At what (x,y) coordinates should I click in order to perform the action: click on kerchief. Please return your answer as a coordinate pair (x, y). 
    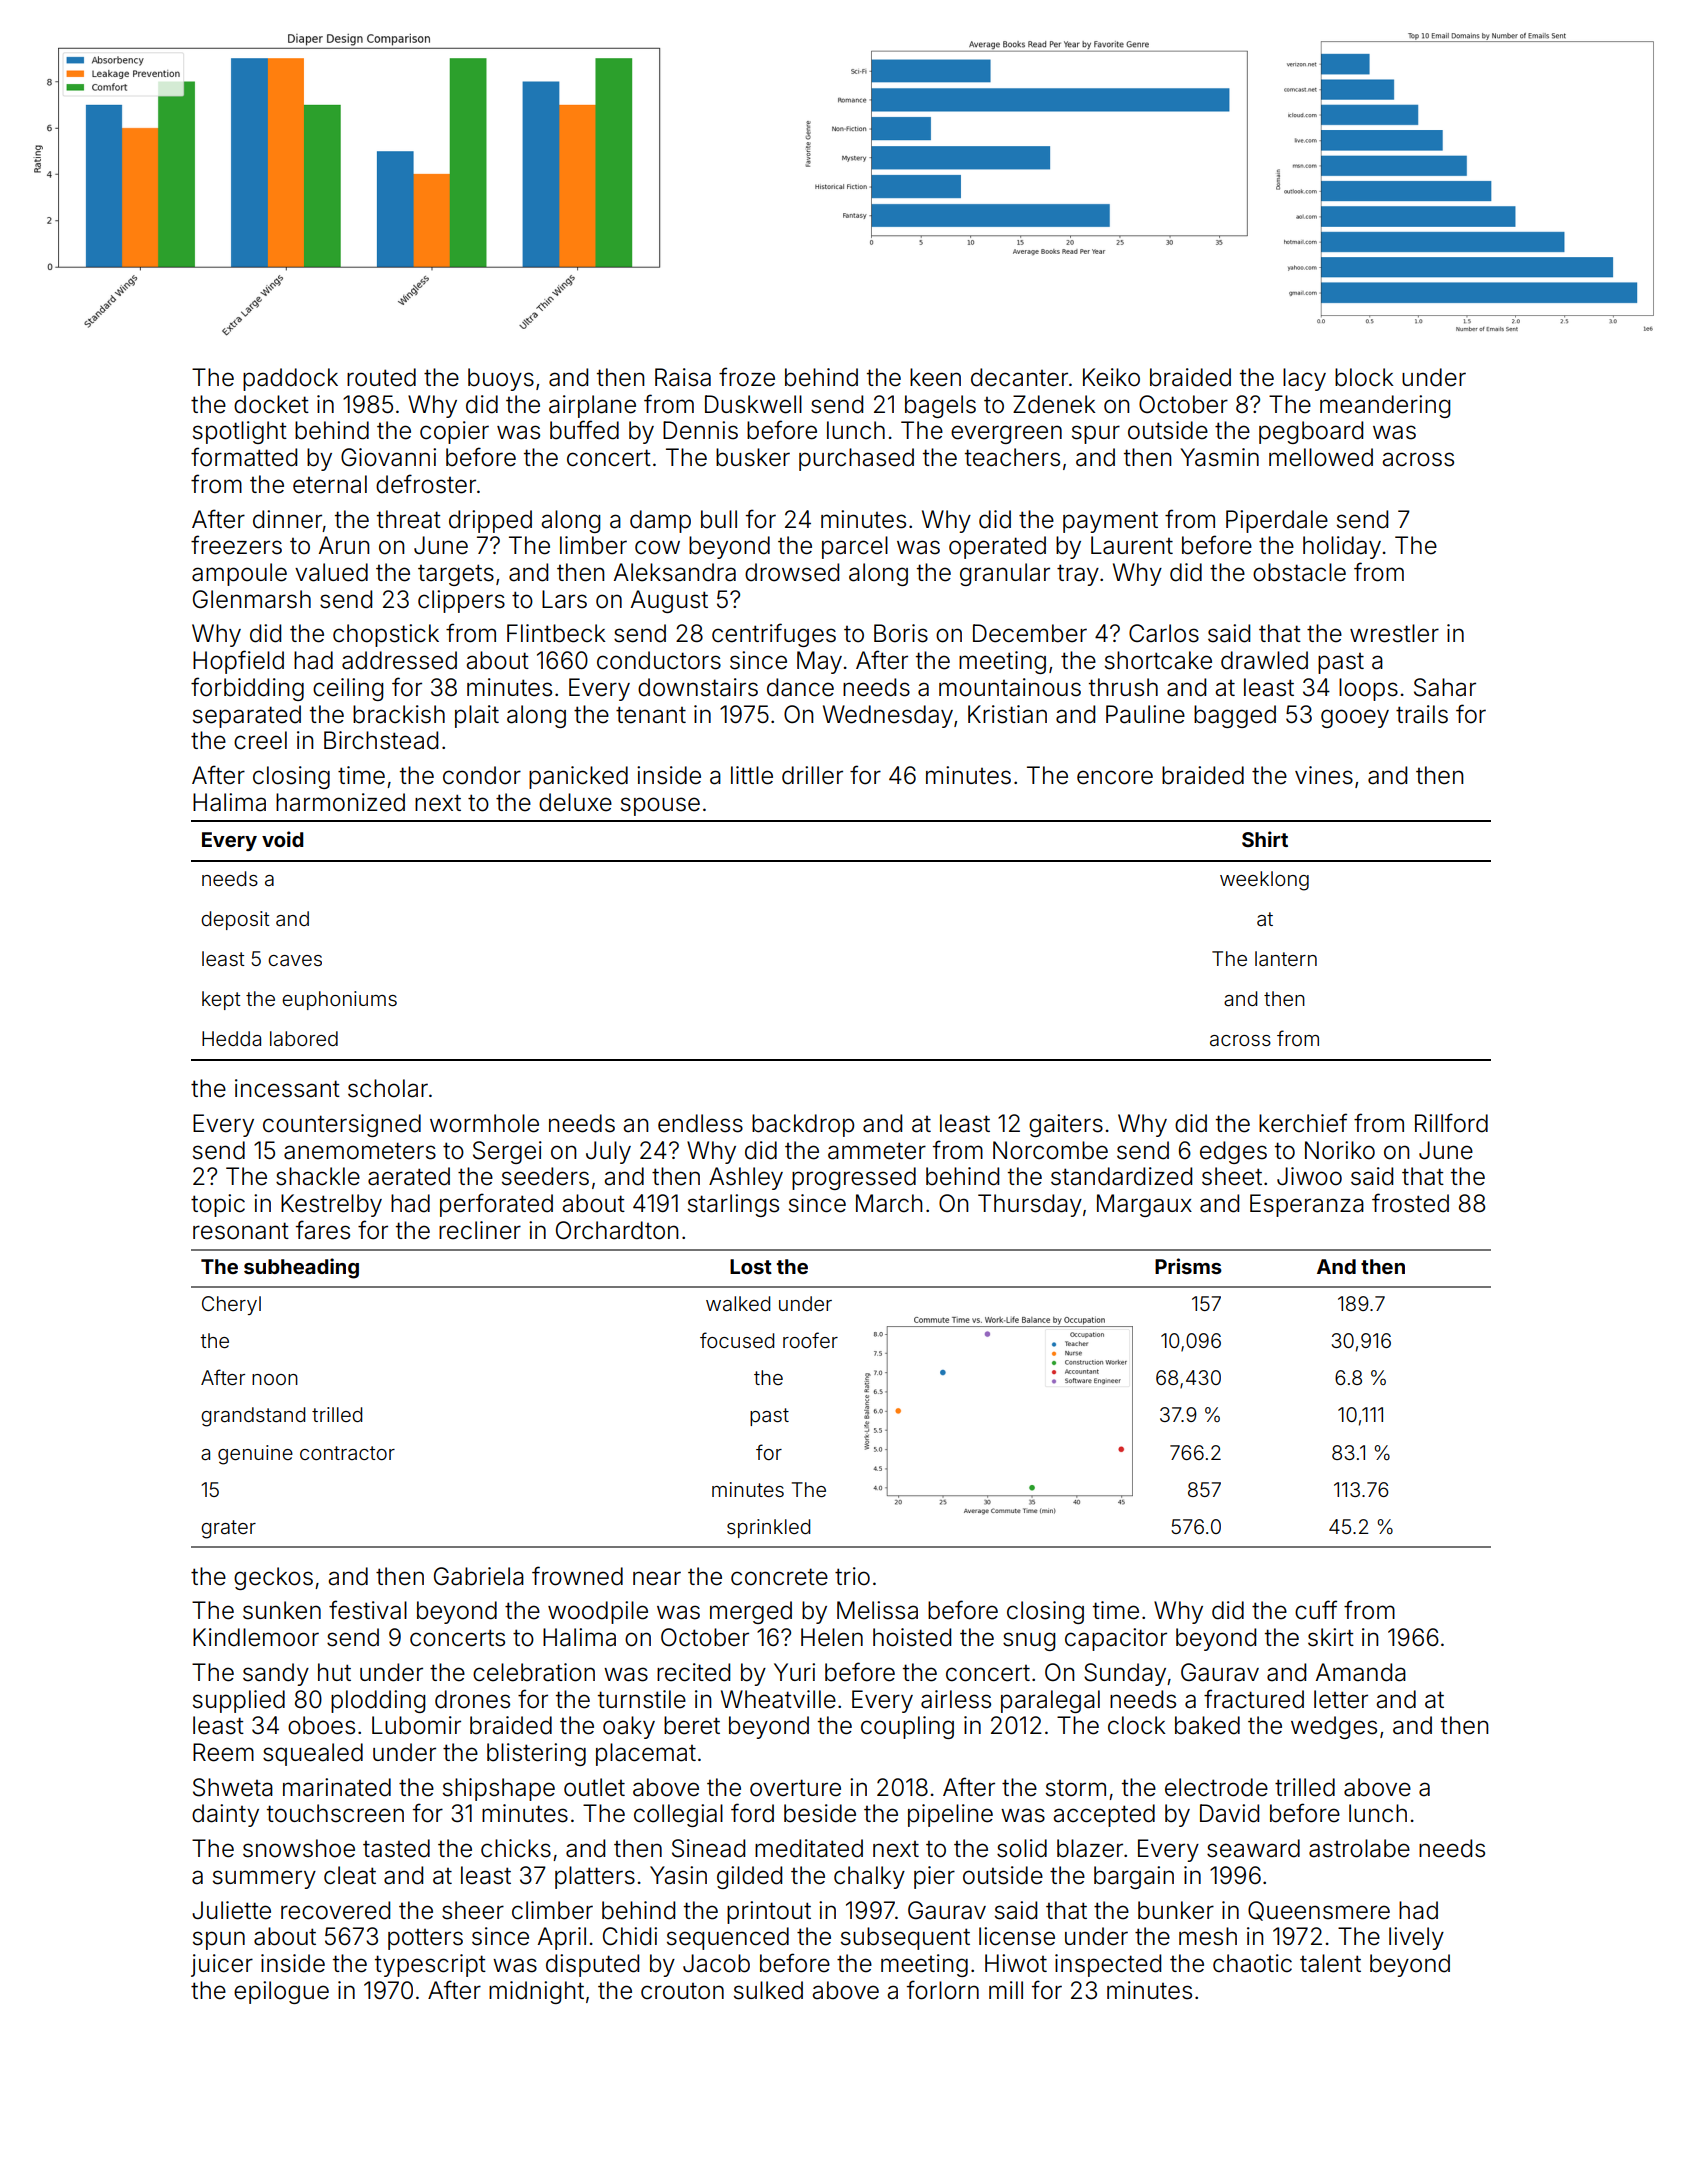
    Looking at the image, I should click on (1303, 1123).
